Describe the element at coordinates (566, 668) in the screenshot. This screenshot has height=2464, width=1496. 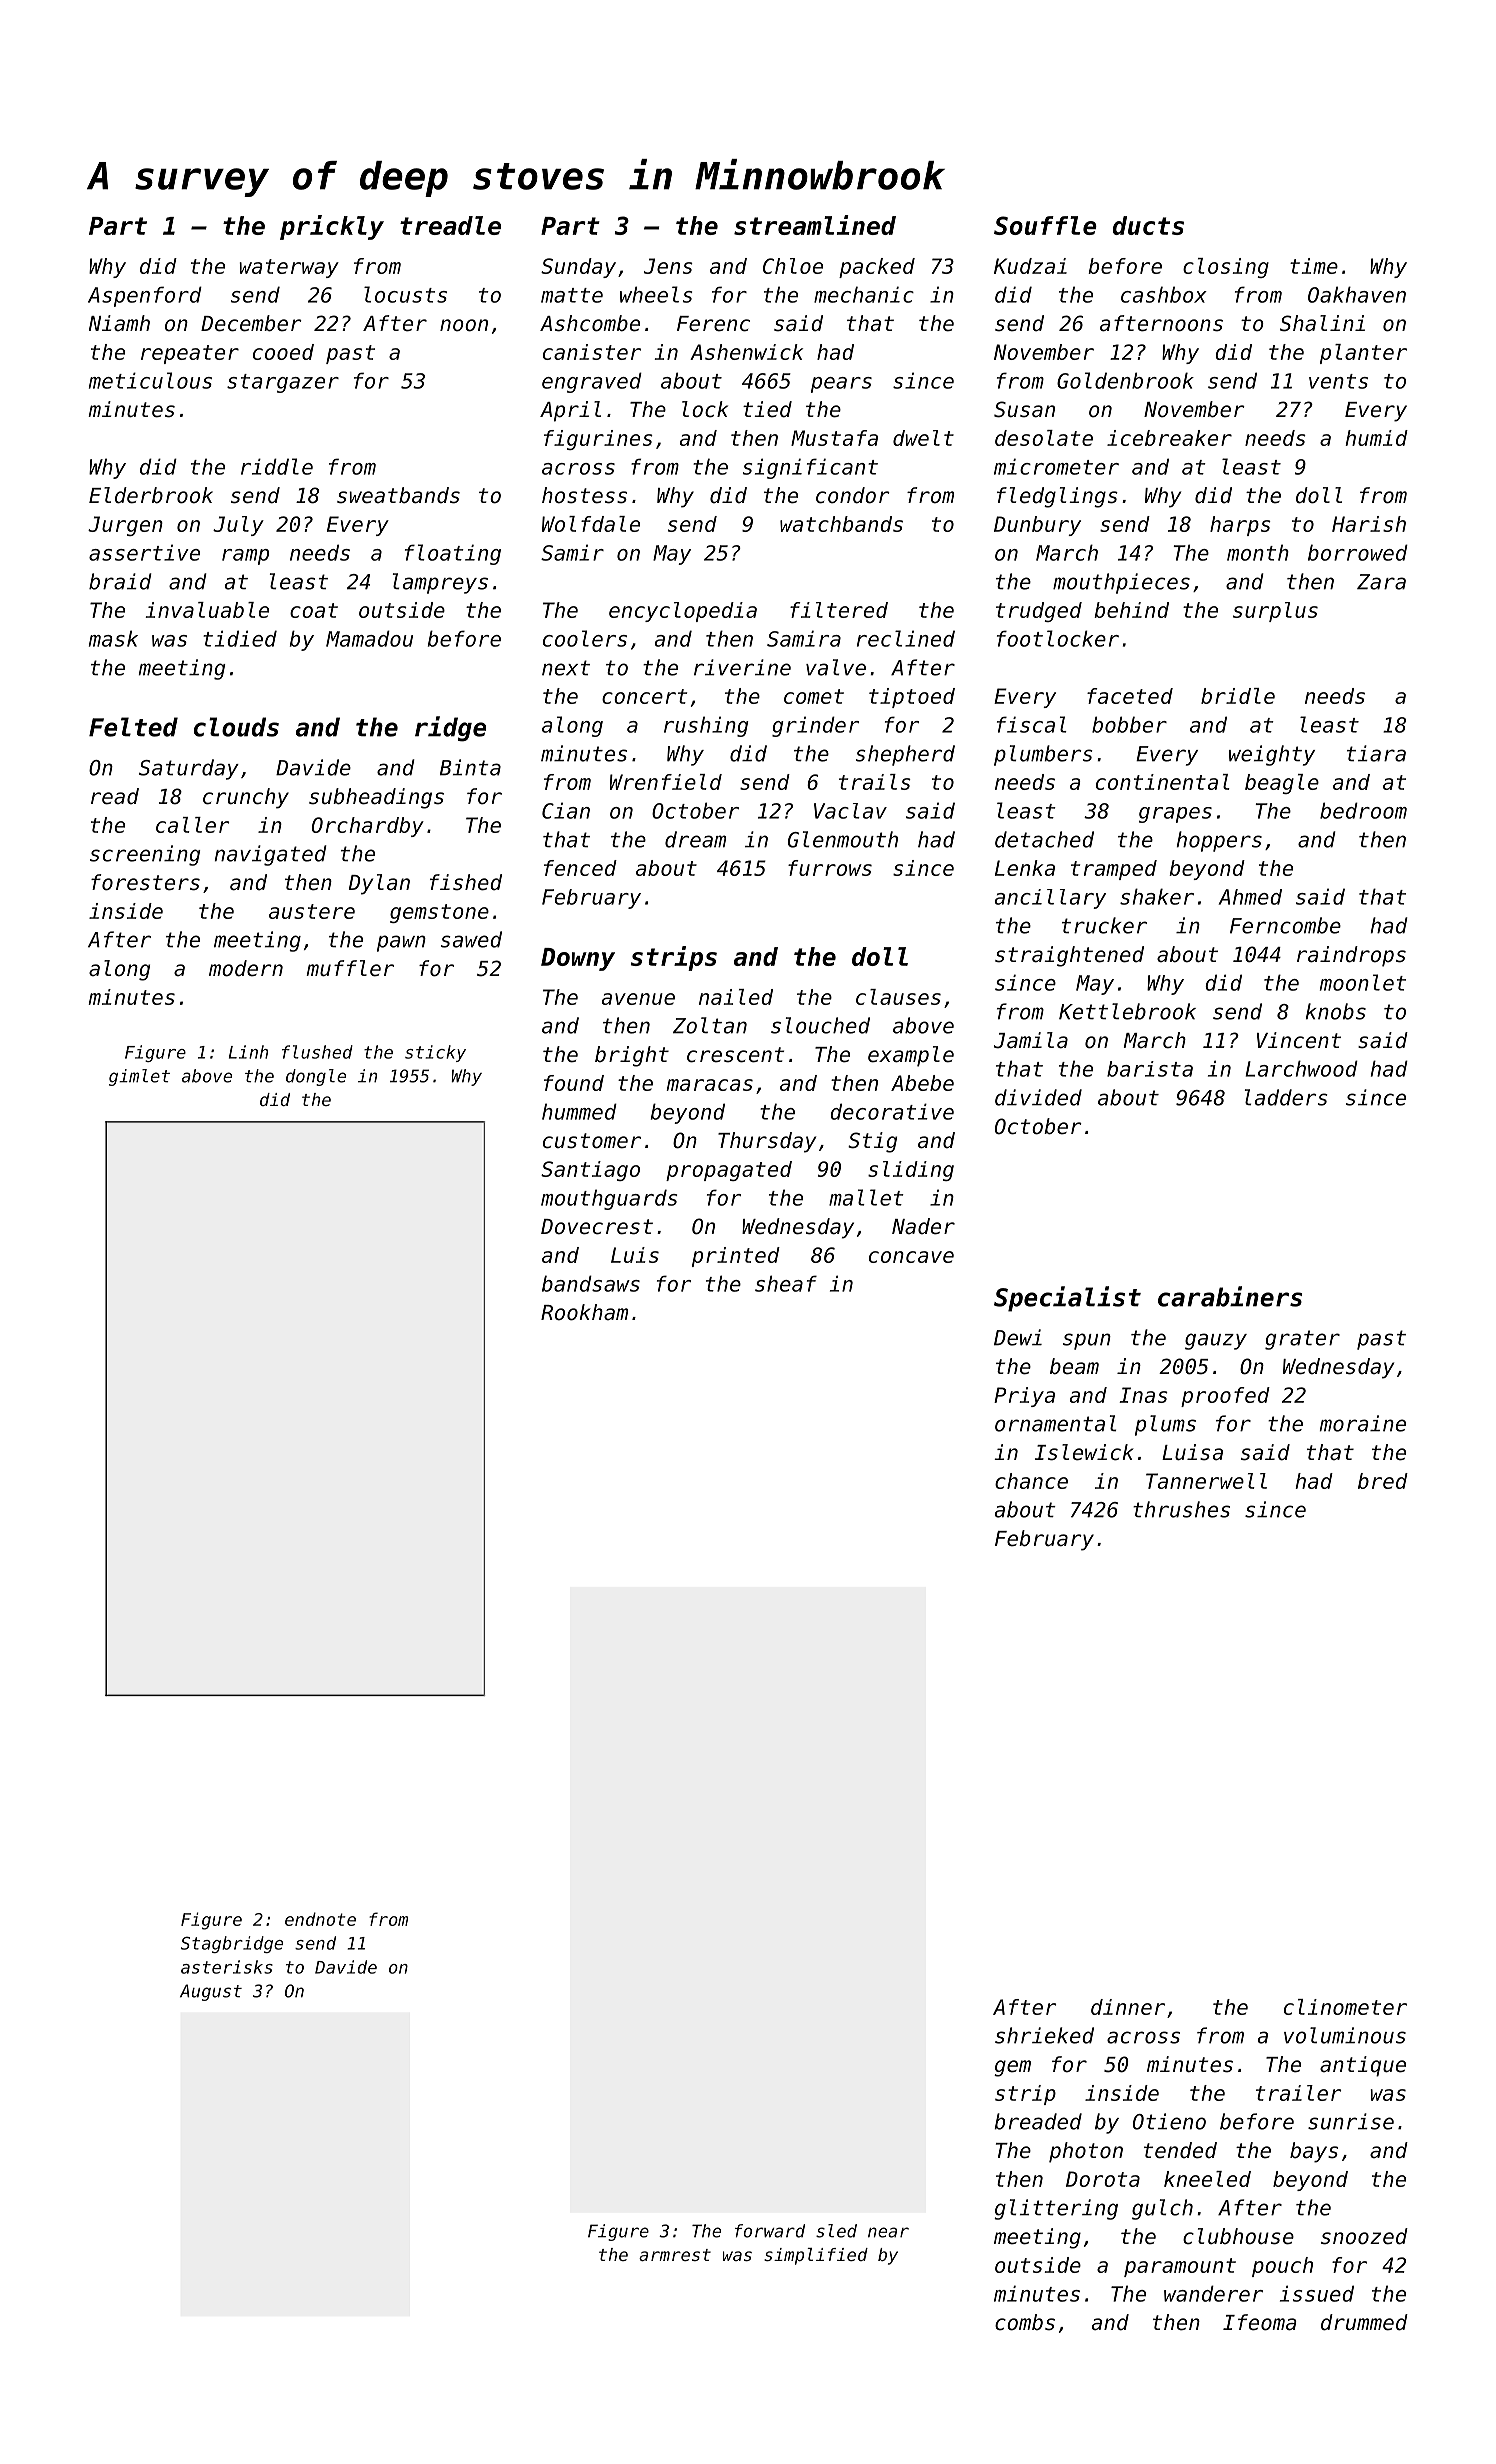
I see `next` at that location.
